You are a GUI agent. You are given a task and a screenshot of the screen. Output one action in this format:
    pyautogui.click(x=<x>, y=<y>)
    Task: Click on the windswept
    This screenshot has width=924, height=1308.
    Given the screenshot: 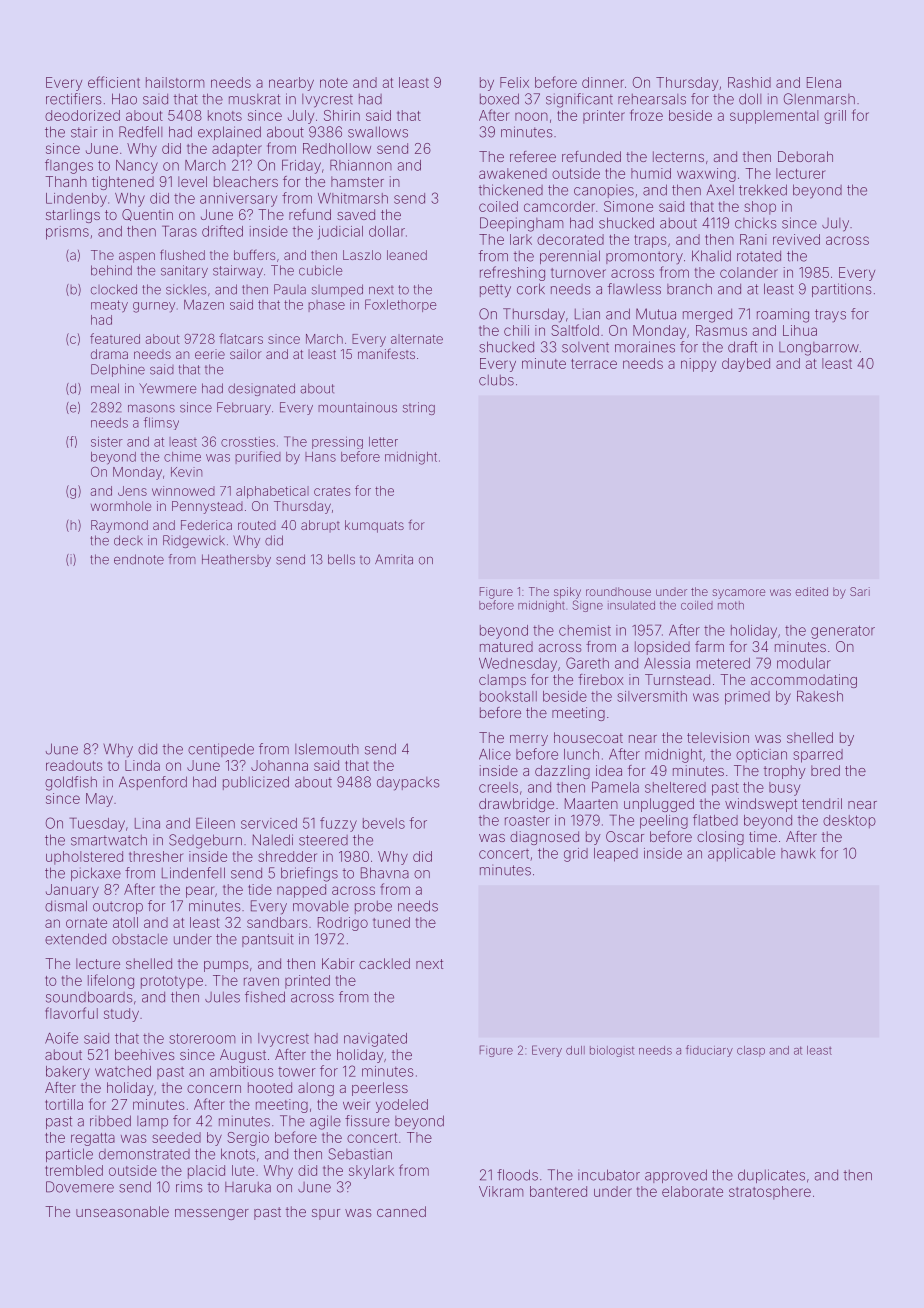 What is the action you would take?
    pyautogui.click(x=761, y=805)
